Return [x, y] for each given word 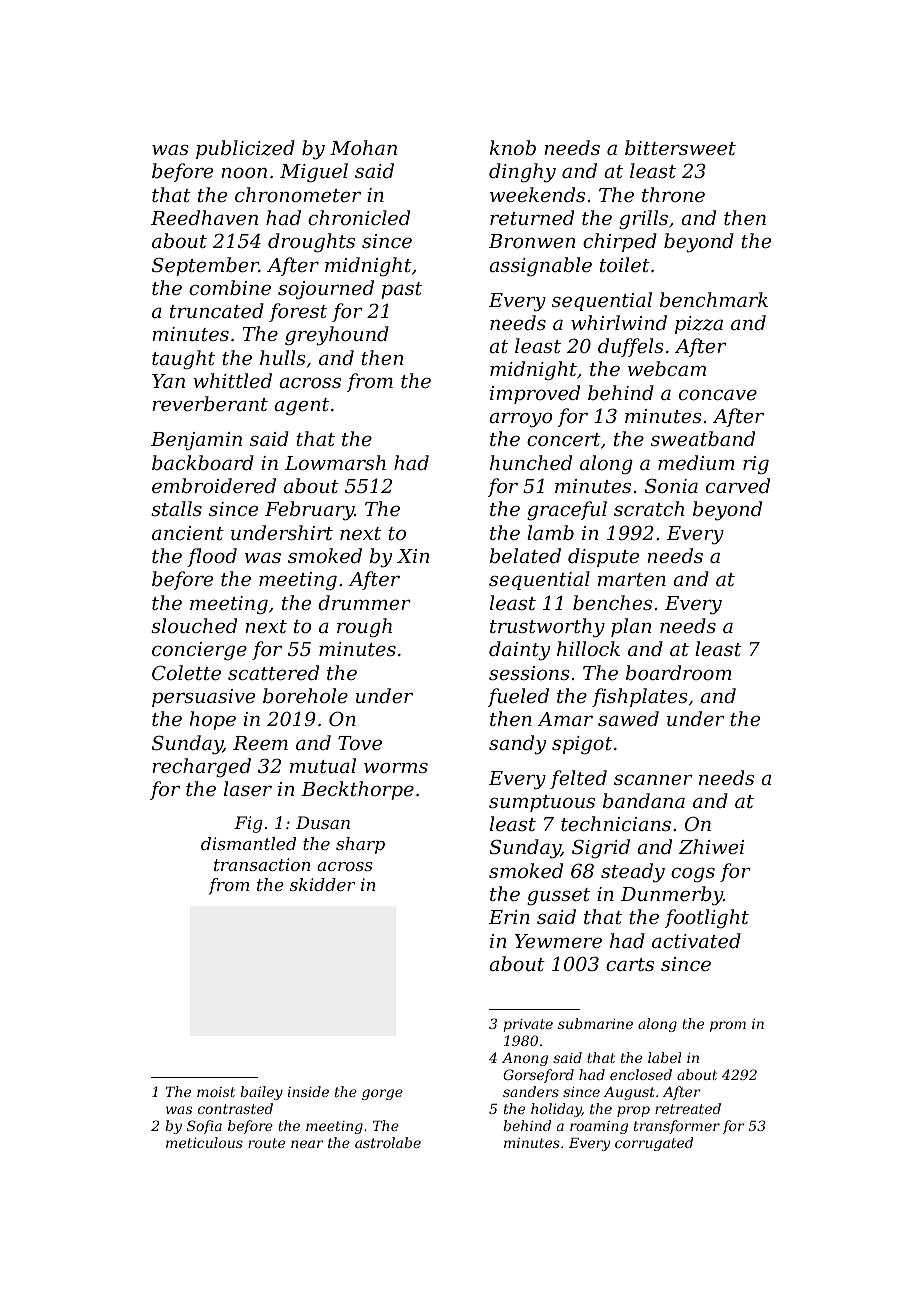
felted [578, 779]
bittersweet [680, 147]
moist [216, 1092]
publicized [245, 149]
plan [631, 627]
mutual [323, 765]
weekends [537, 194]
